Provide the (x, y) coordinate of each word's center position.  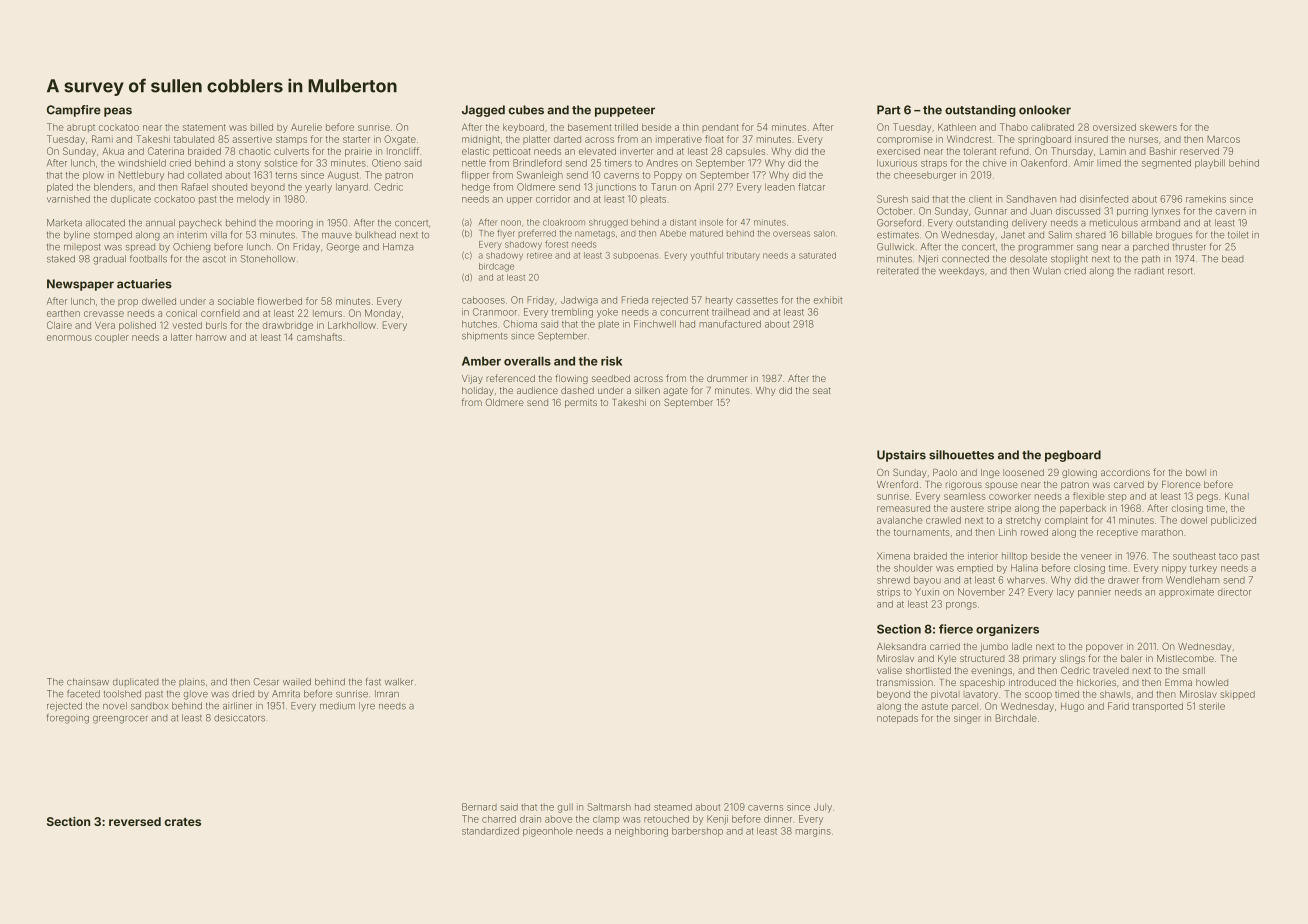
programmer (1046, 249)
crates (182, 822)
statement (204, 127)
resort (1180, 271)
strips (888, 592)
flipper (475, 175)
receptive (1117, 533)
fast (373, 682)
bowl (1196, 472)
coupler (112, 338)
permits (581, 403)
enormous (69, 338)
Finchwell (655, 324)
